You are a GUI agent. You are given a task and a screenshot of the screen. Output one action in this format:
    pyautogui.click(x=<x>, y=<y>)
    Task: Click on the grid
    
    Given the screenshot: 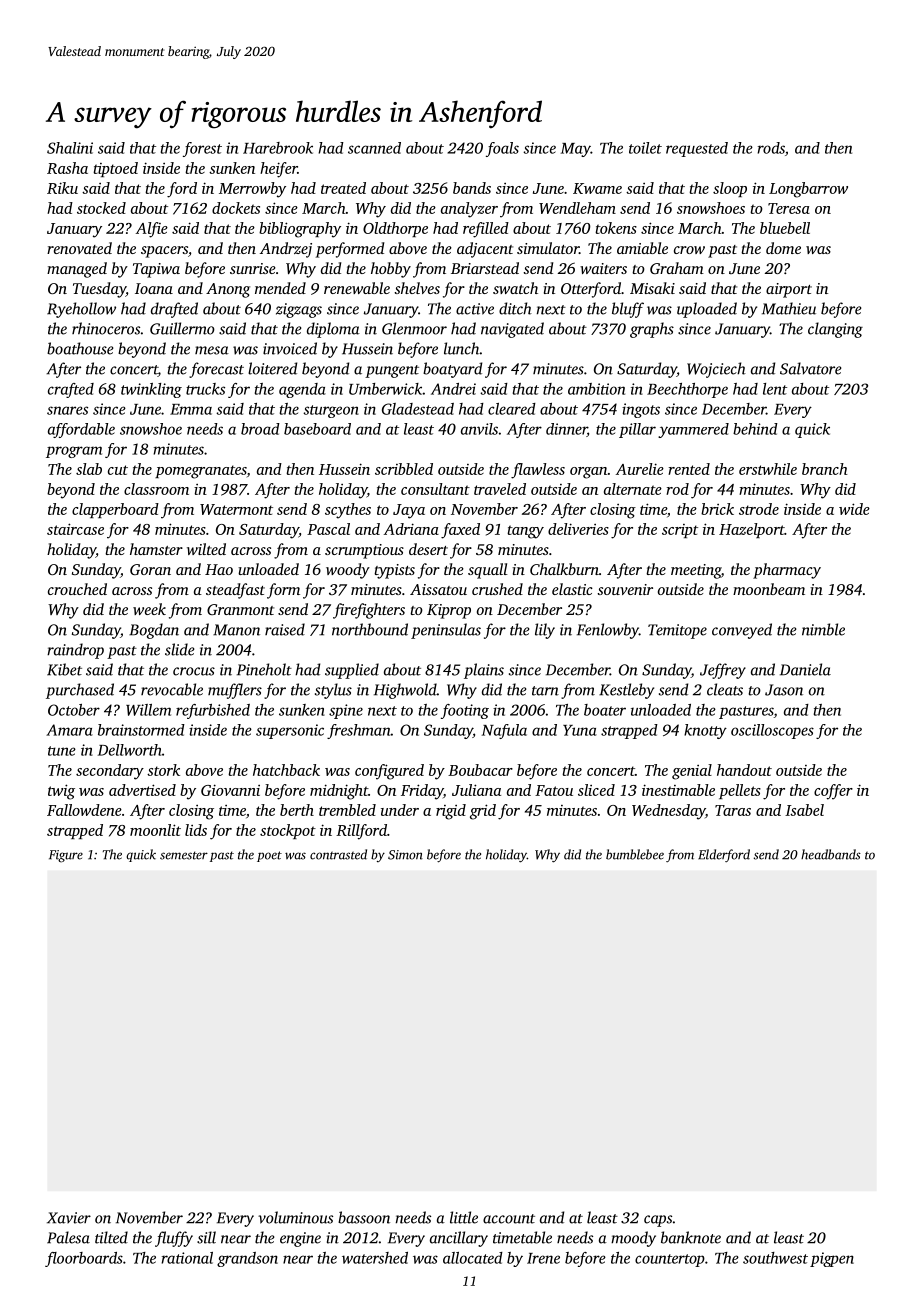 What is the action you would take?
    pyautogui.click(x=483, y=812)
